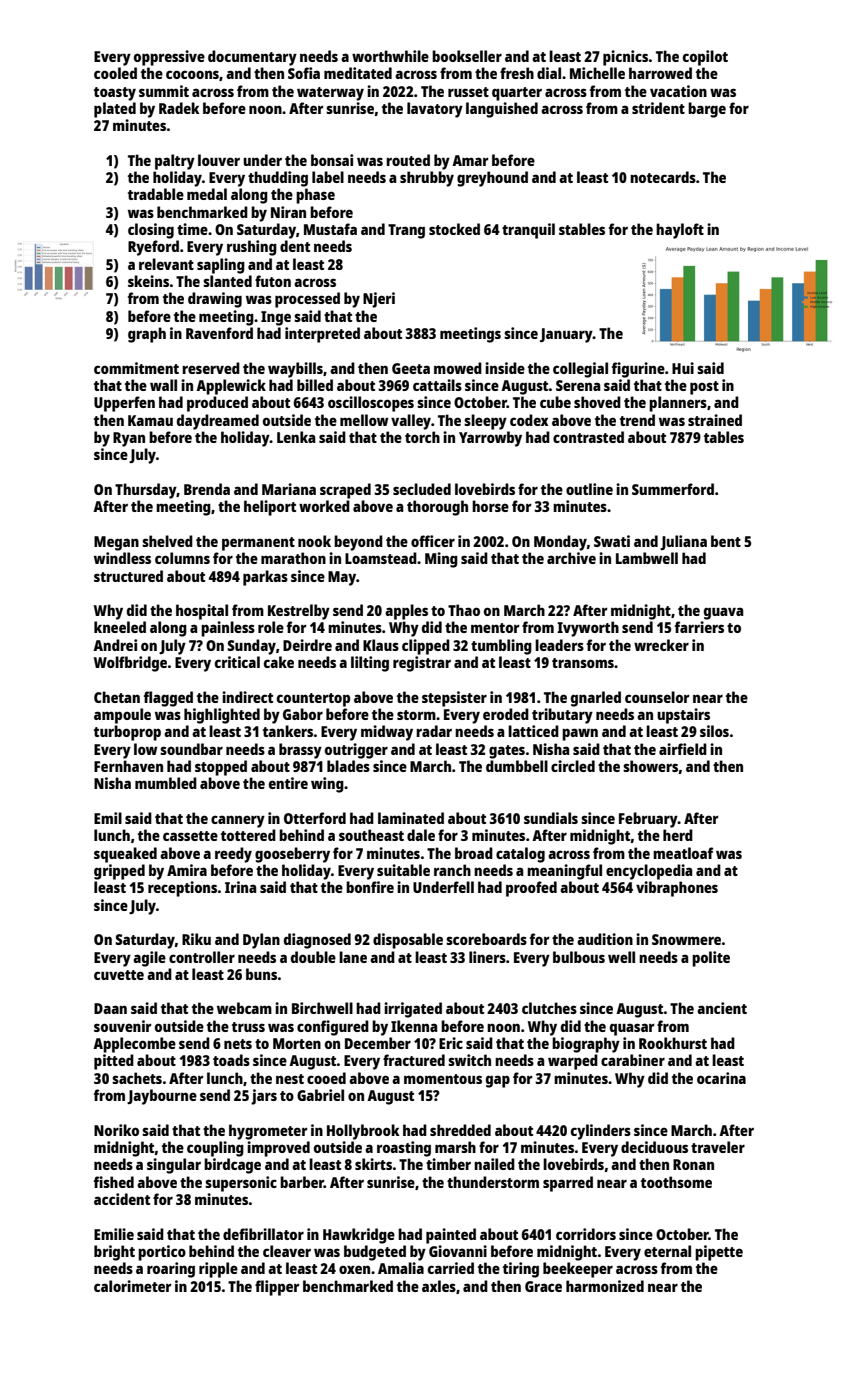  I want to click on deciduous, so click(654, 1147).
